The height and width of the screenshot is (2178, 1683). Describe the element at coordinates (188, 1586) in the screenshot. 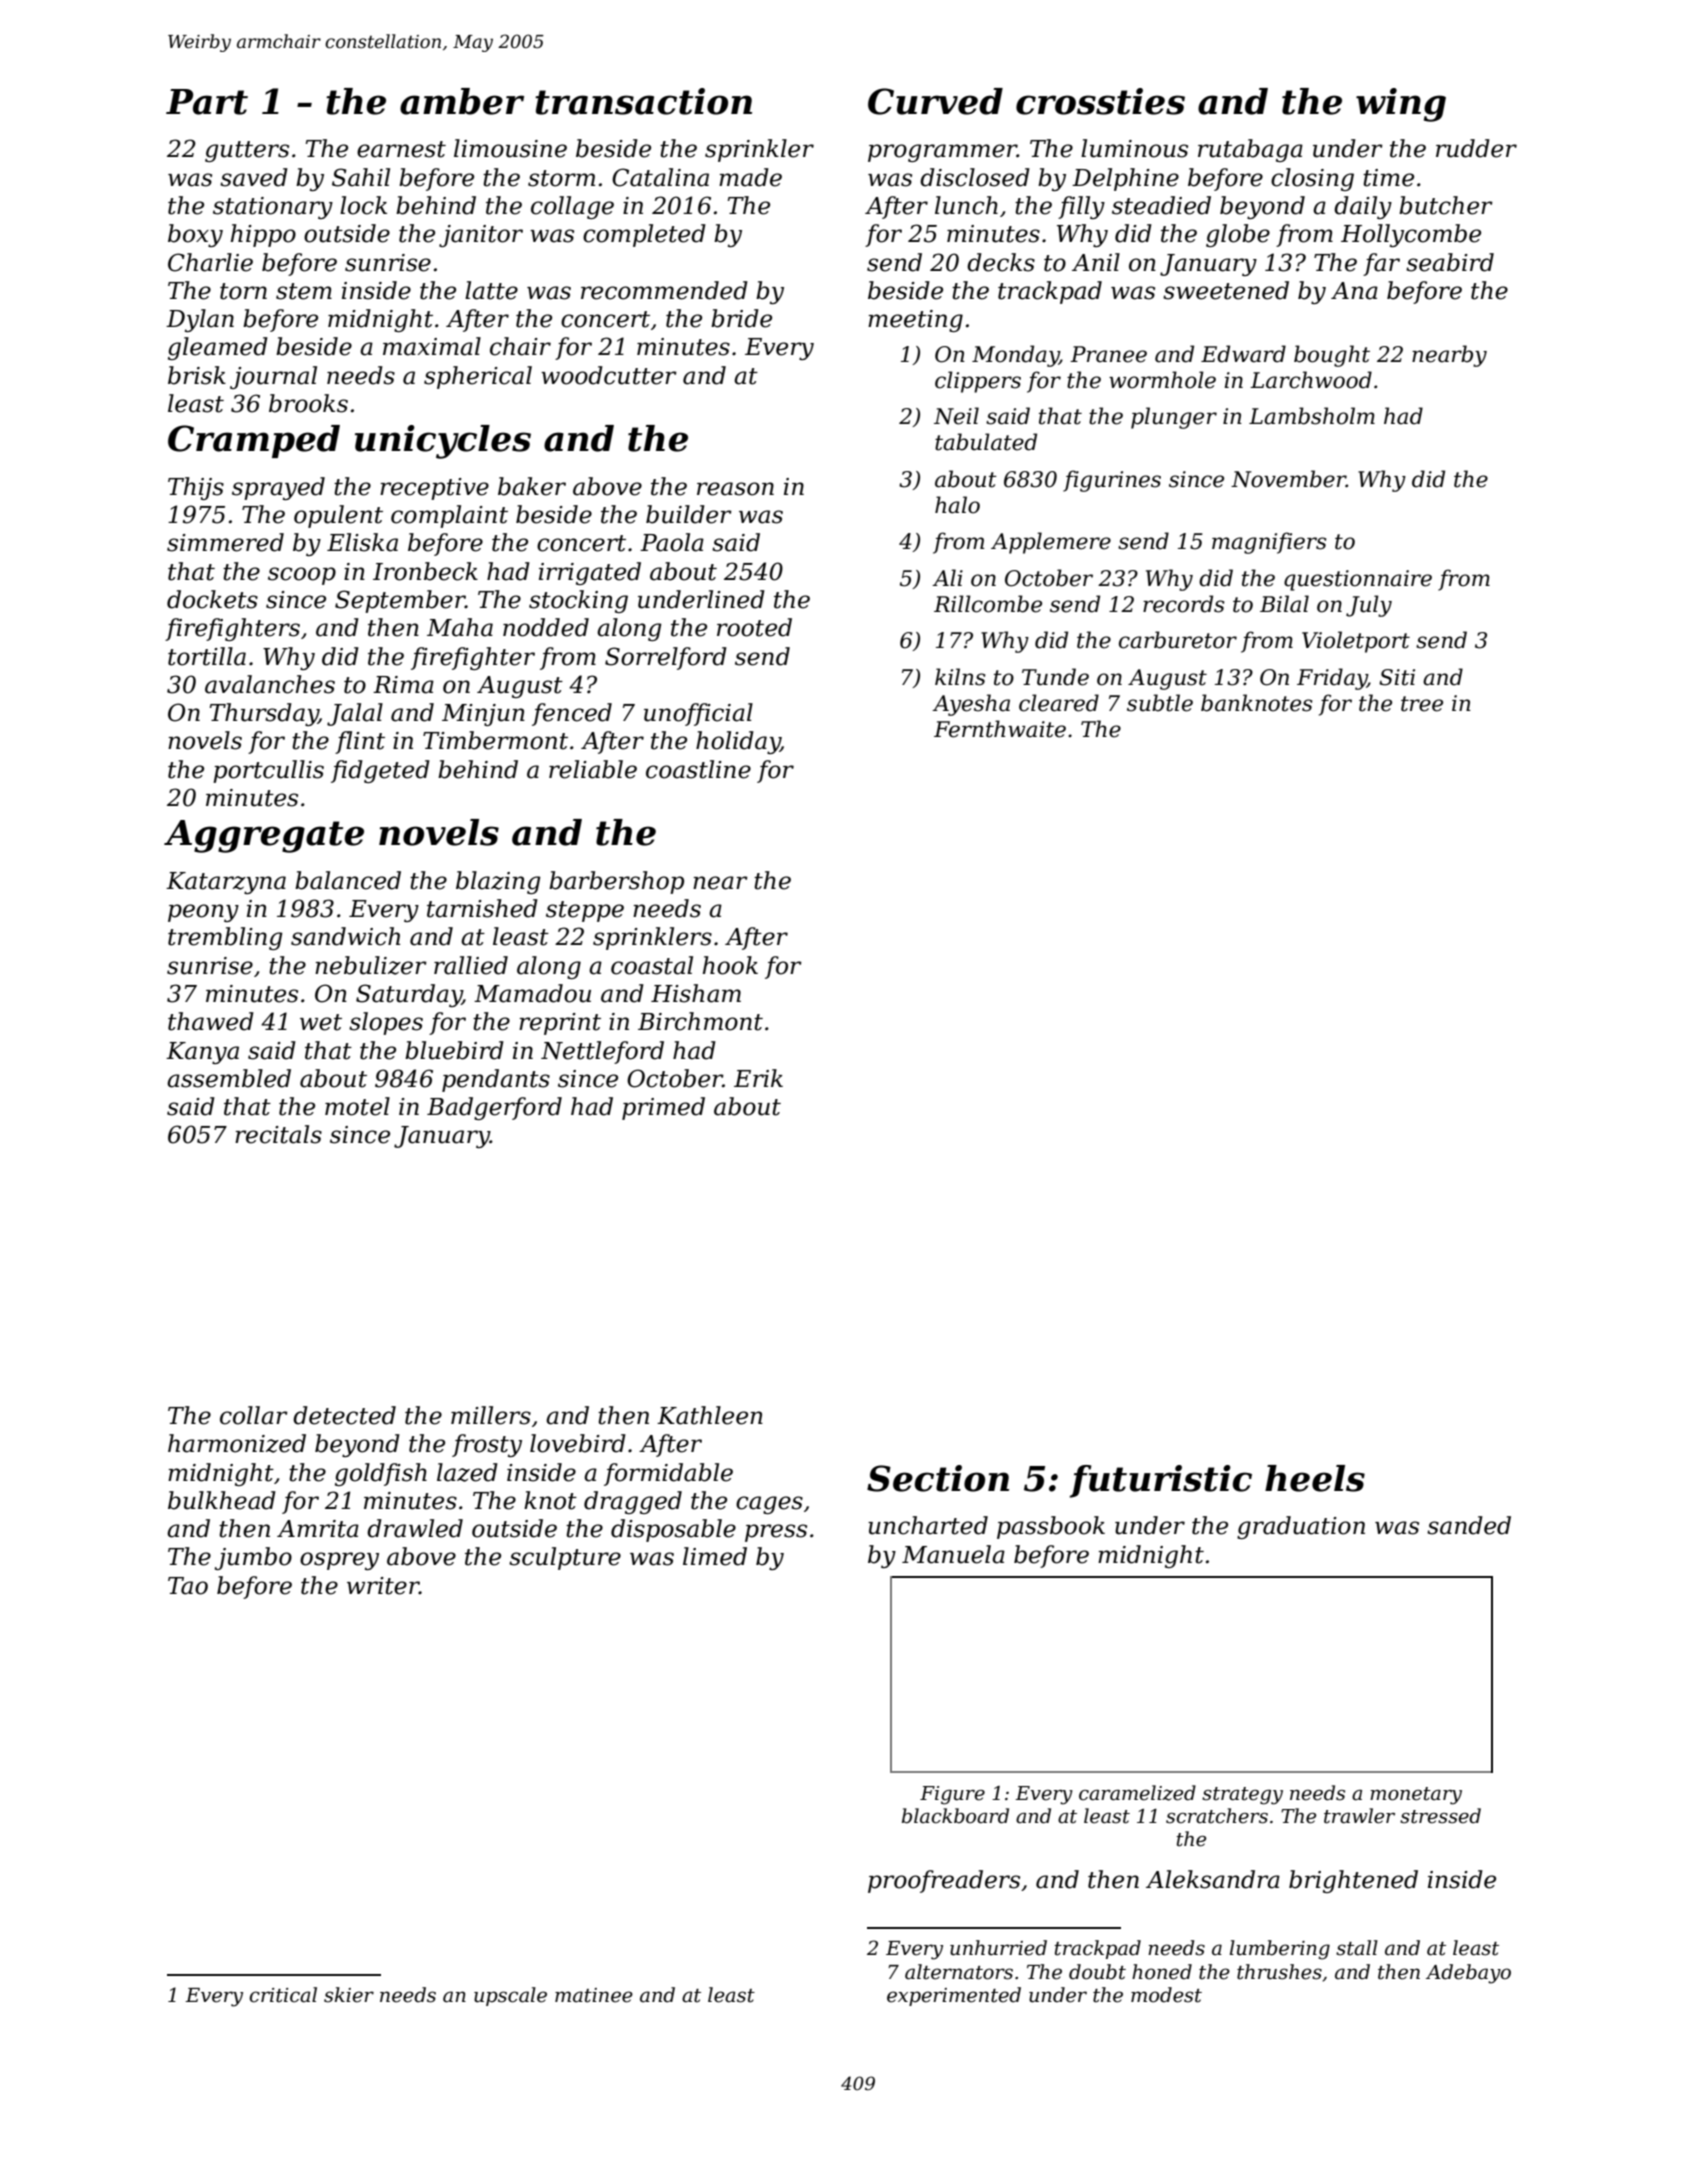

I see `Tao` at that location.
